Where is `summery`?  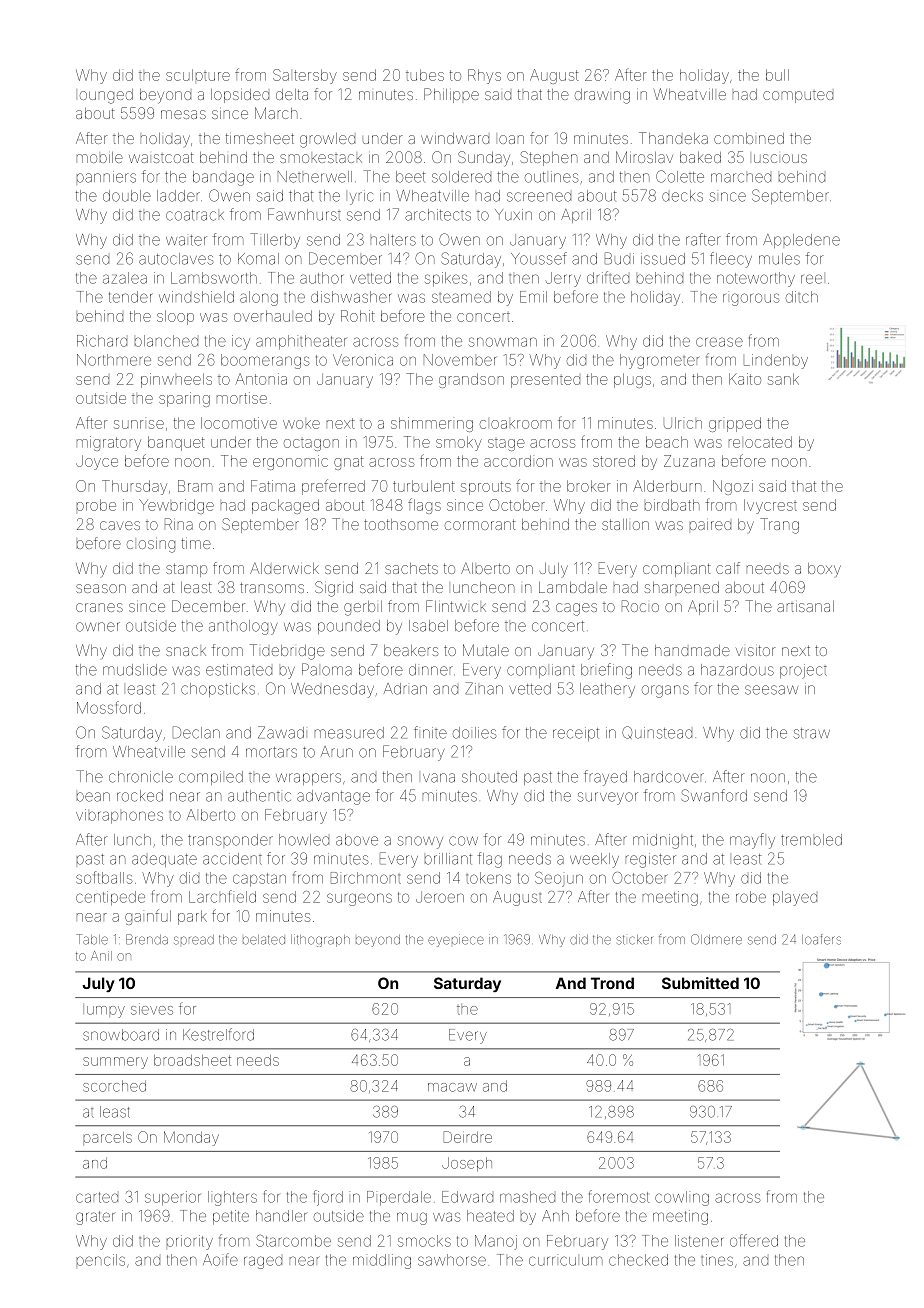 summery is located at coordinates (115, 1063).
